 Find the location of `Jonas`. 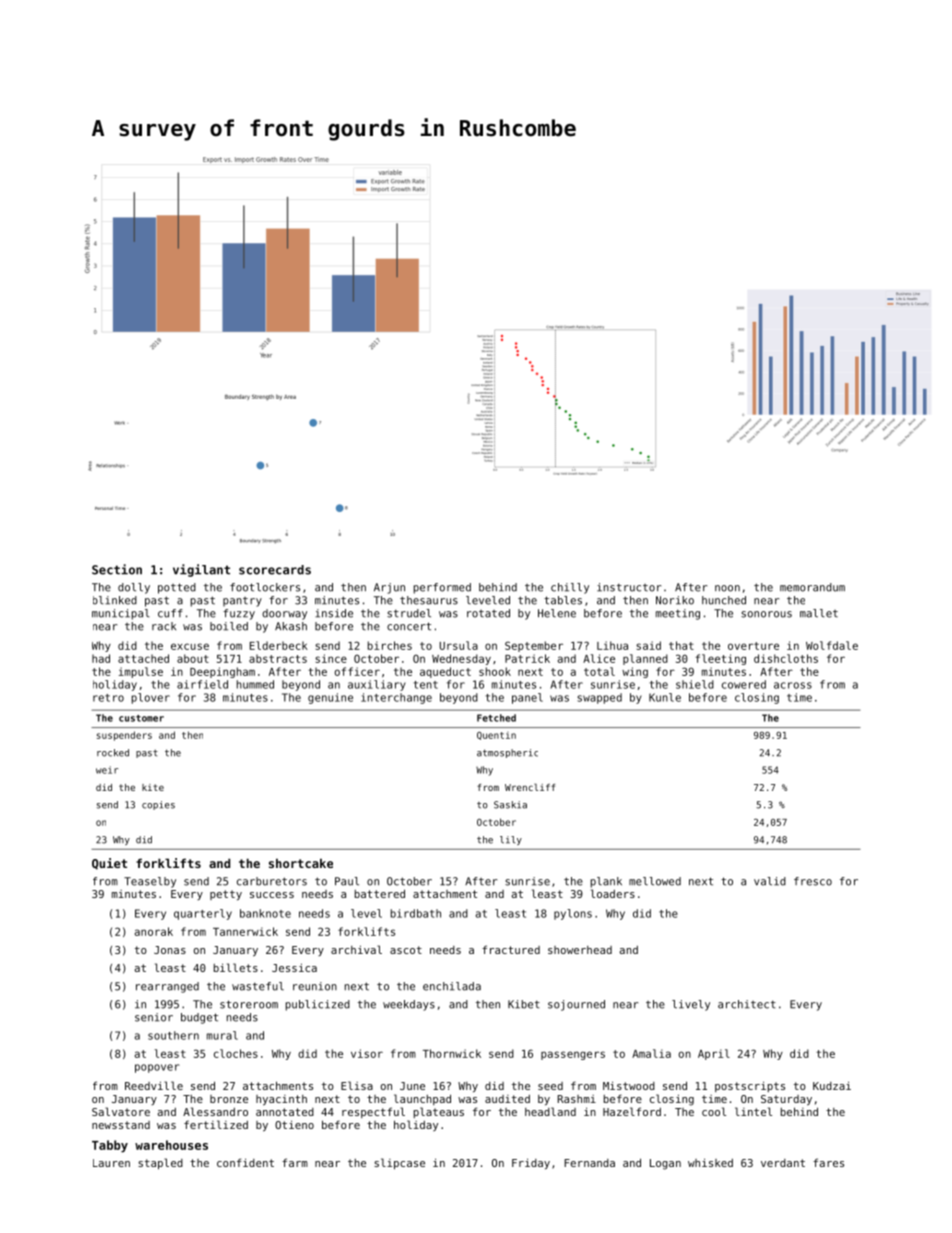

Jonas is located at coordinates (170, 950).
